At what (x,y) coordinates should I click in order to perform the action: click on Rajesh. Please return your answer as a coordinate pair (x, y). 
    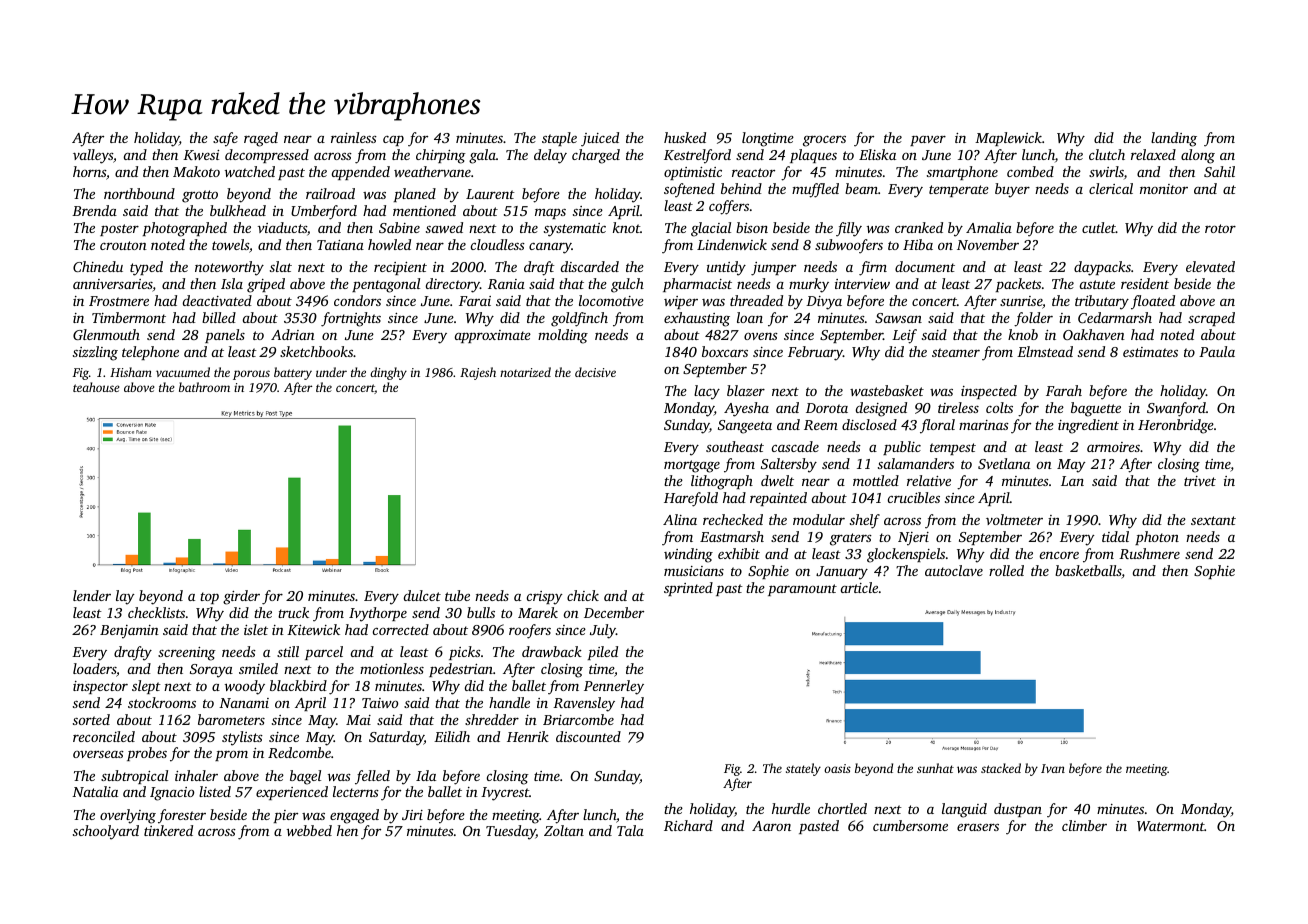
    Looking at the image, I should click on (478, 373).
